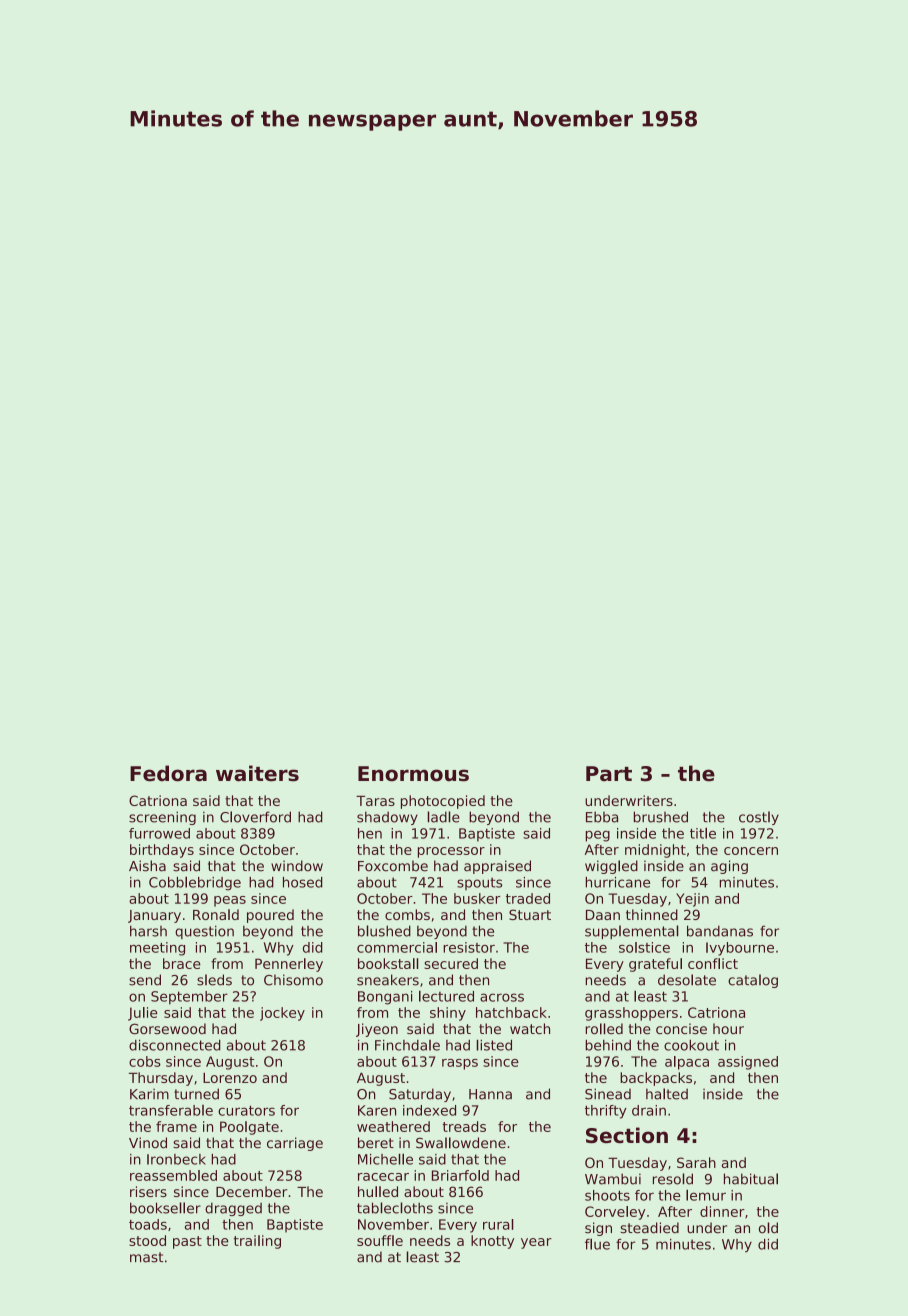 The image size is (908, 1316). Describe the element at coordinates (490, 1094) in the screenshot. I see `Hanna` at that location.
